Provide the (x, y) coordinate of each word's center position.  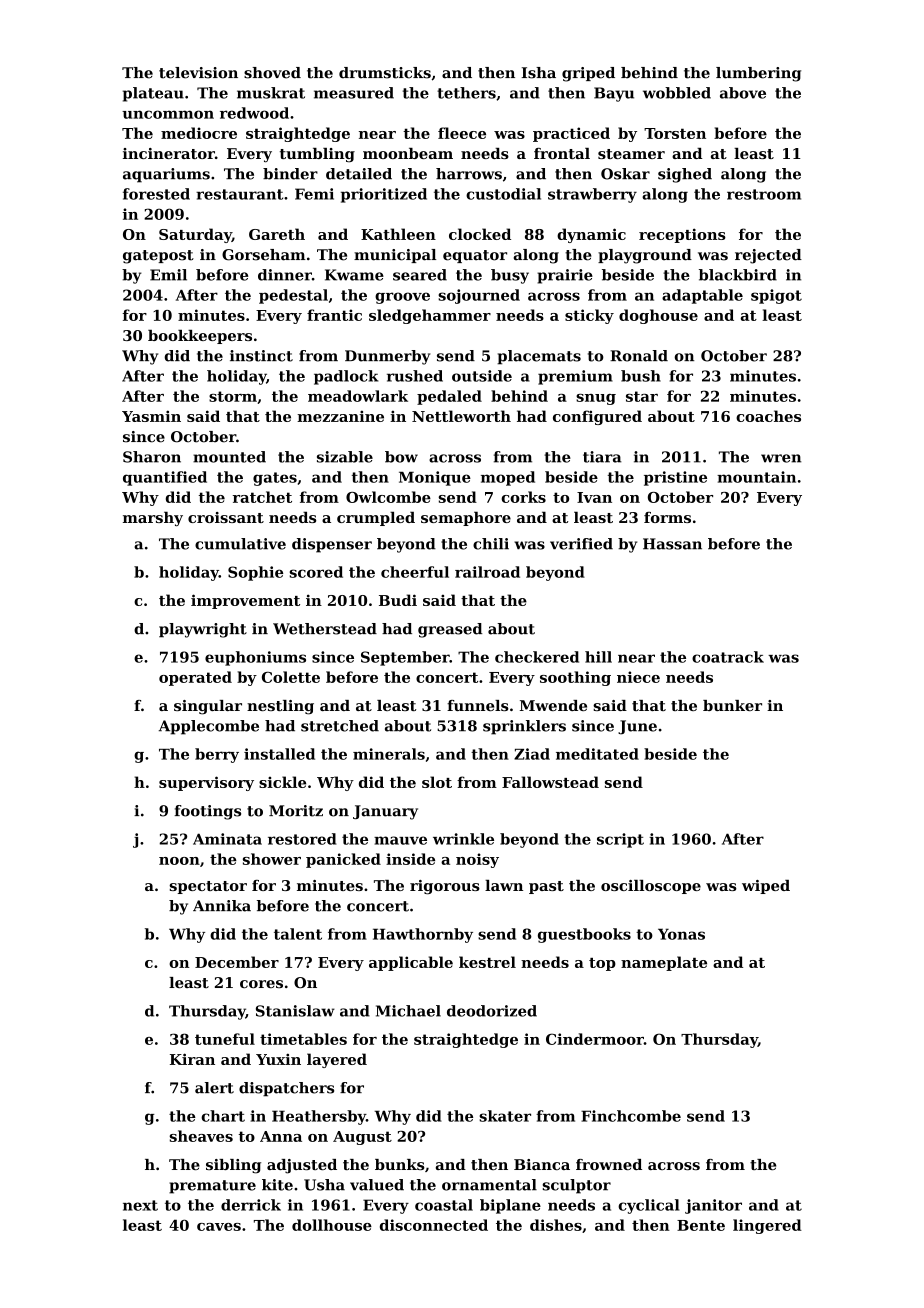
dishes (556, 1225)
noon (179, 861)
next (140, 1205)
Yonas (681, 934)
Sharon (152, 457)
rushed (415, 376)
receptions (682, 235)
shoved (272, 73)
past (546, 887)
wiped (766, 887)
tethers (466, 93)
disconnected (434, 1225)
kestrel (487, 962)
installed (279, 754)
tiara (602, 457)
